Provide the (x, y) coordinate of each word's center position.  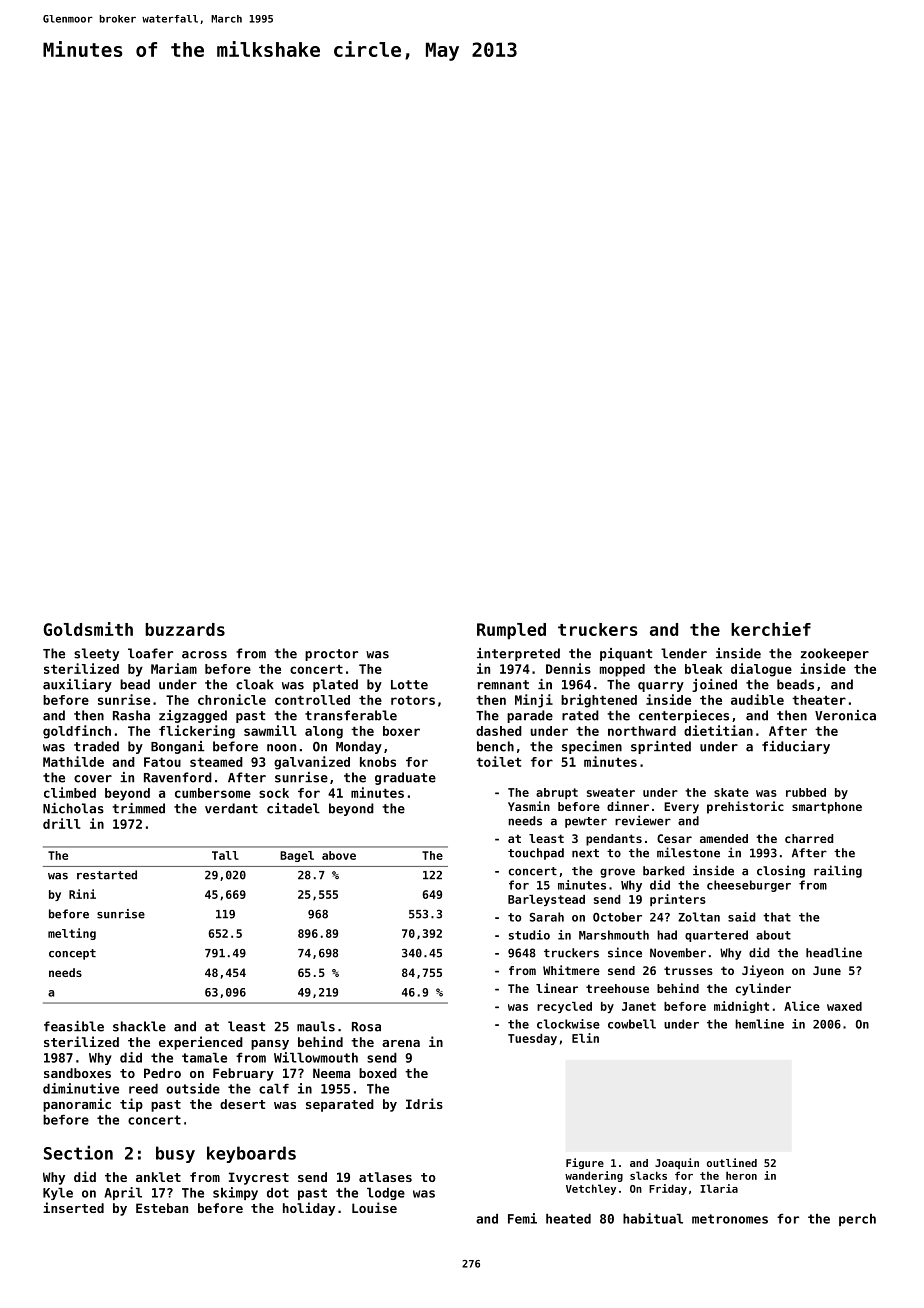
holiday (309, 1209)
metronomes (730, 1219)
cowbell (632, 1024)
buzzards (185, 629)
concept (72, 954)
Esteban (162, 1208)
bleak (703, 669)
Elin (585, 1038)
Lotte (409, 685)
